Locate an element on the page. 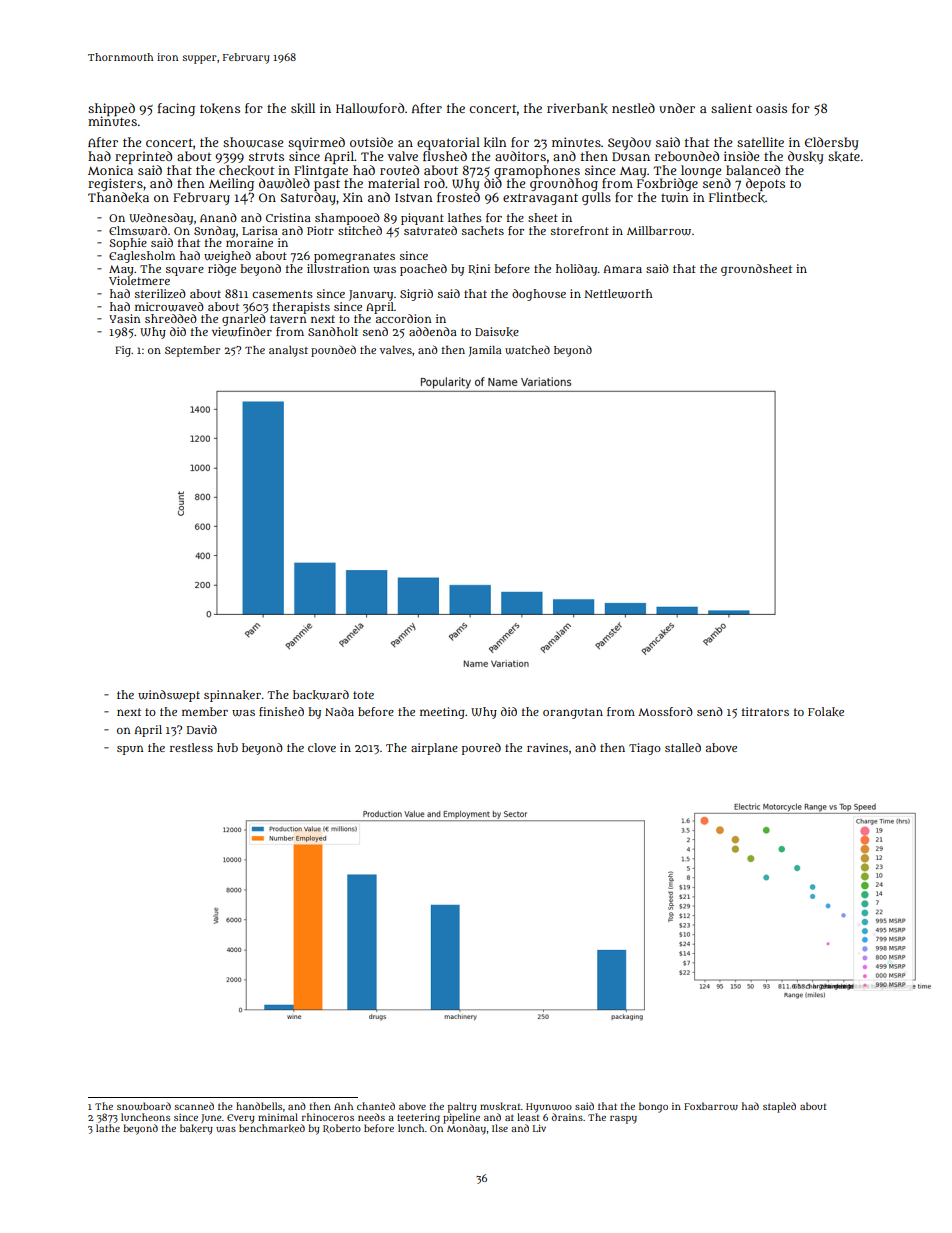  chanted is located at coordinates (376, 1106).
